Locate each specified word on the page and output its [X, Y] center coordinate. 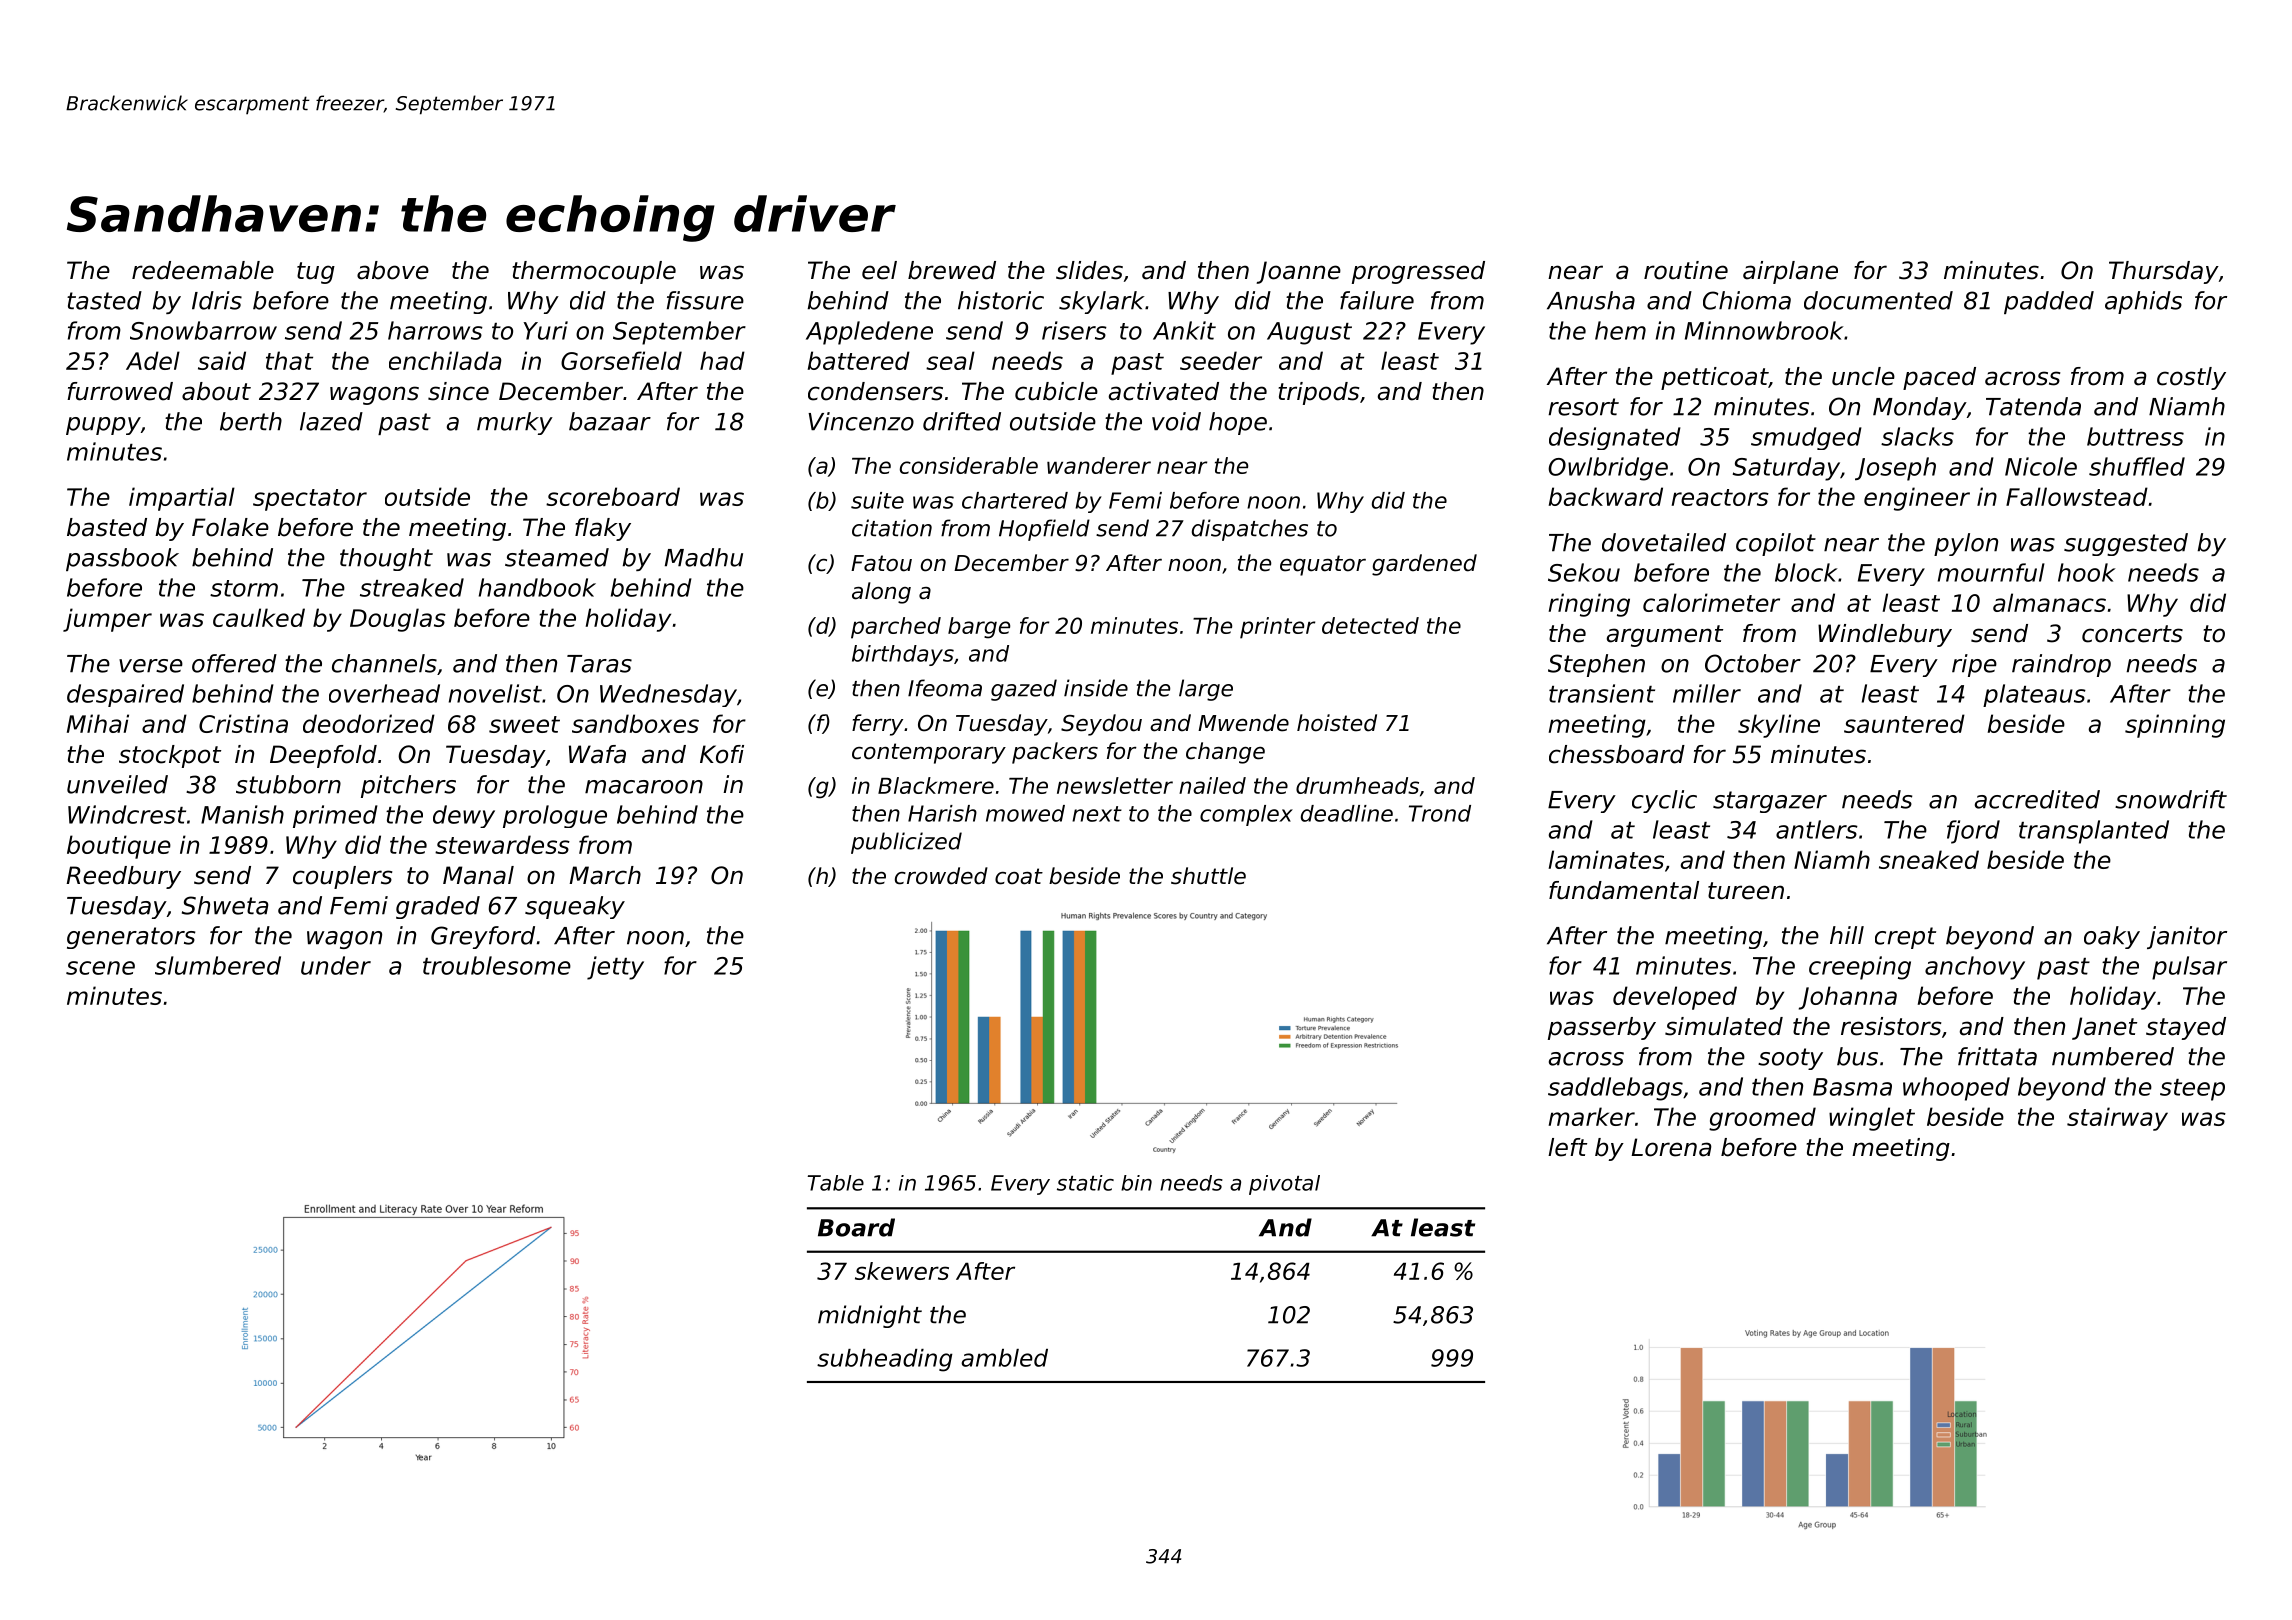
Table [836, 1183]
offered [234, 663]
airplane [1790, 272]
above [393, 270]
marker [1591, 1116]
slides [1089, 270]
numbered [2113, 1056]
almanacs [2049, 602]
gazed [1024, 690]
